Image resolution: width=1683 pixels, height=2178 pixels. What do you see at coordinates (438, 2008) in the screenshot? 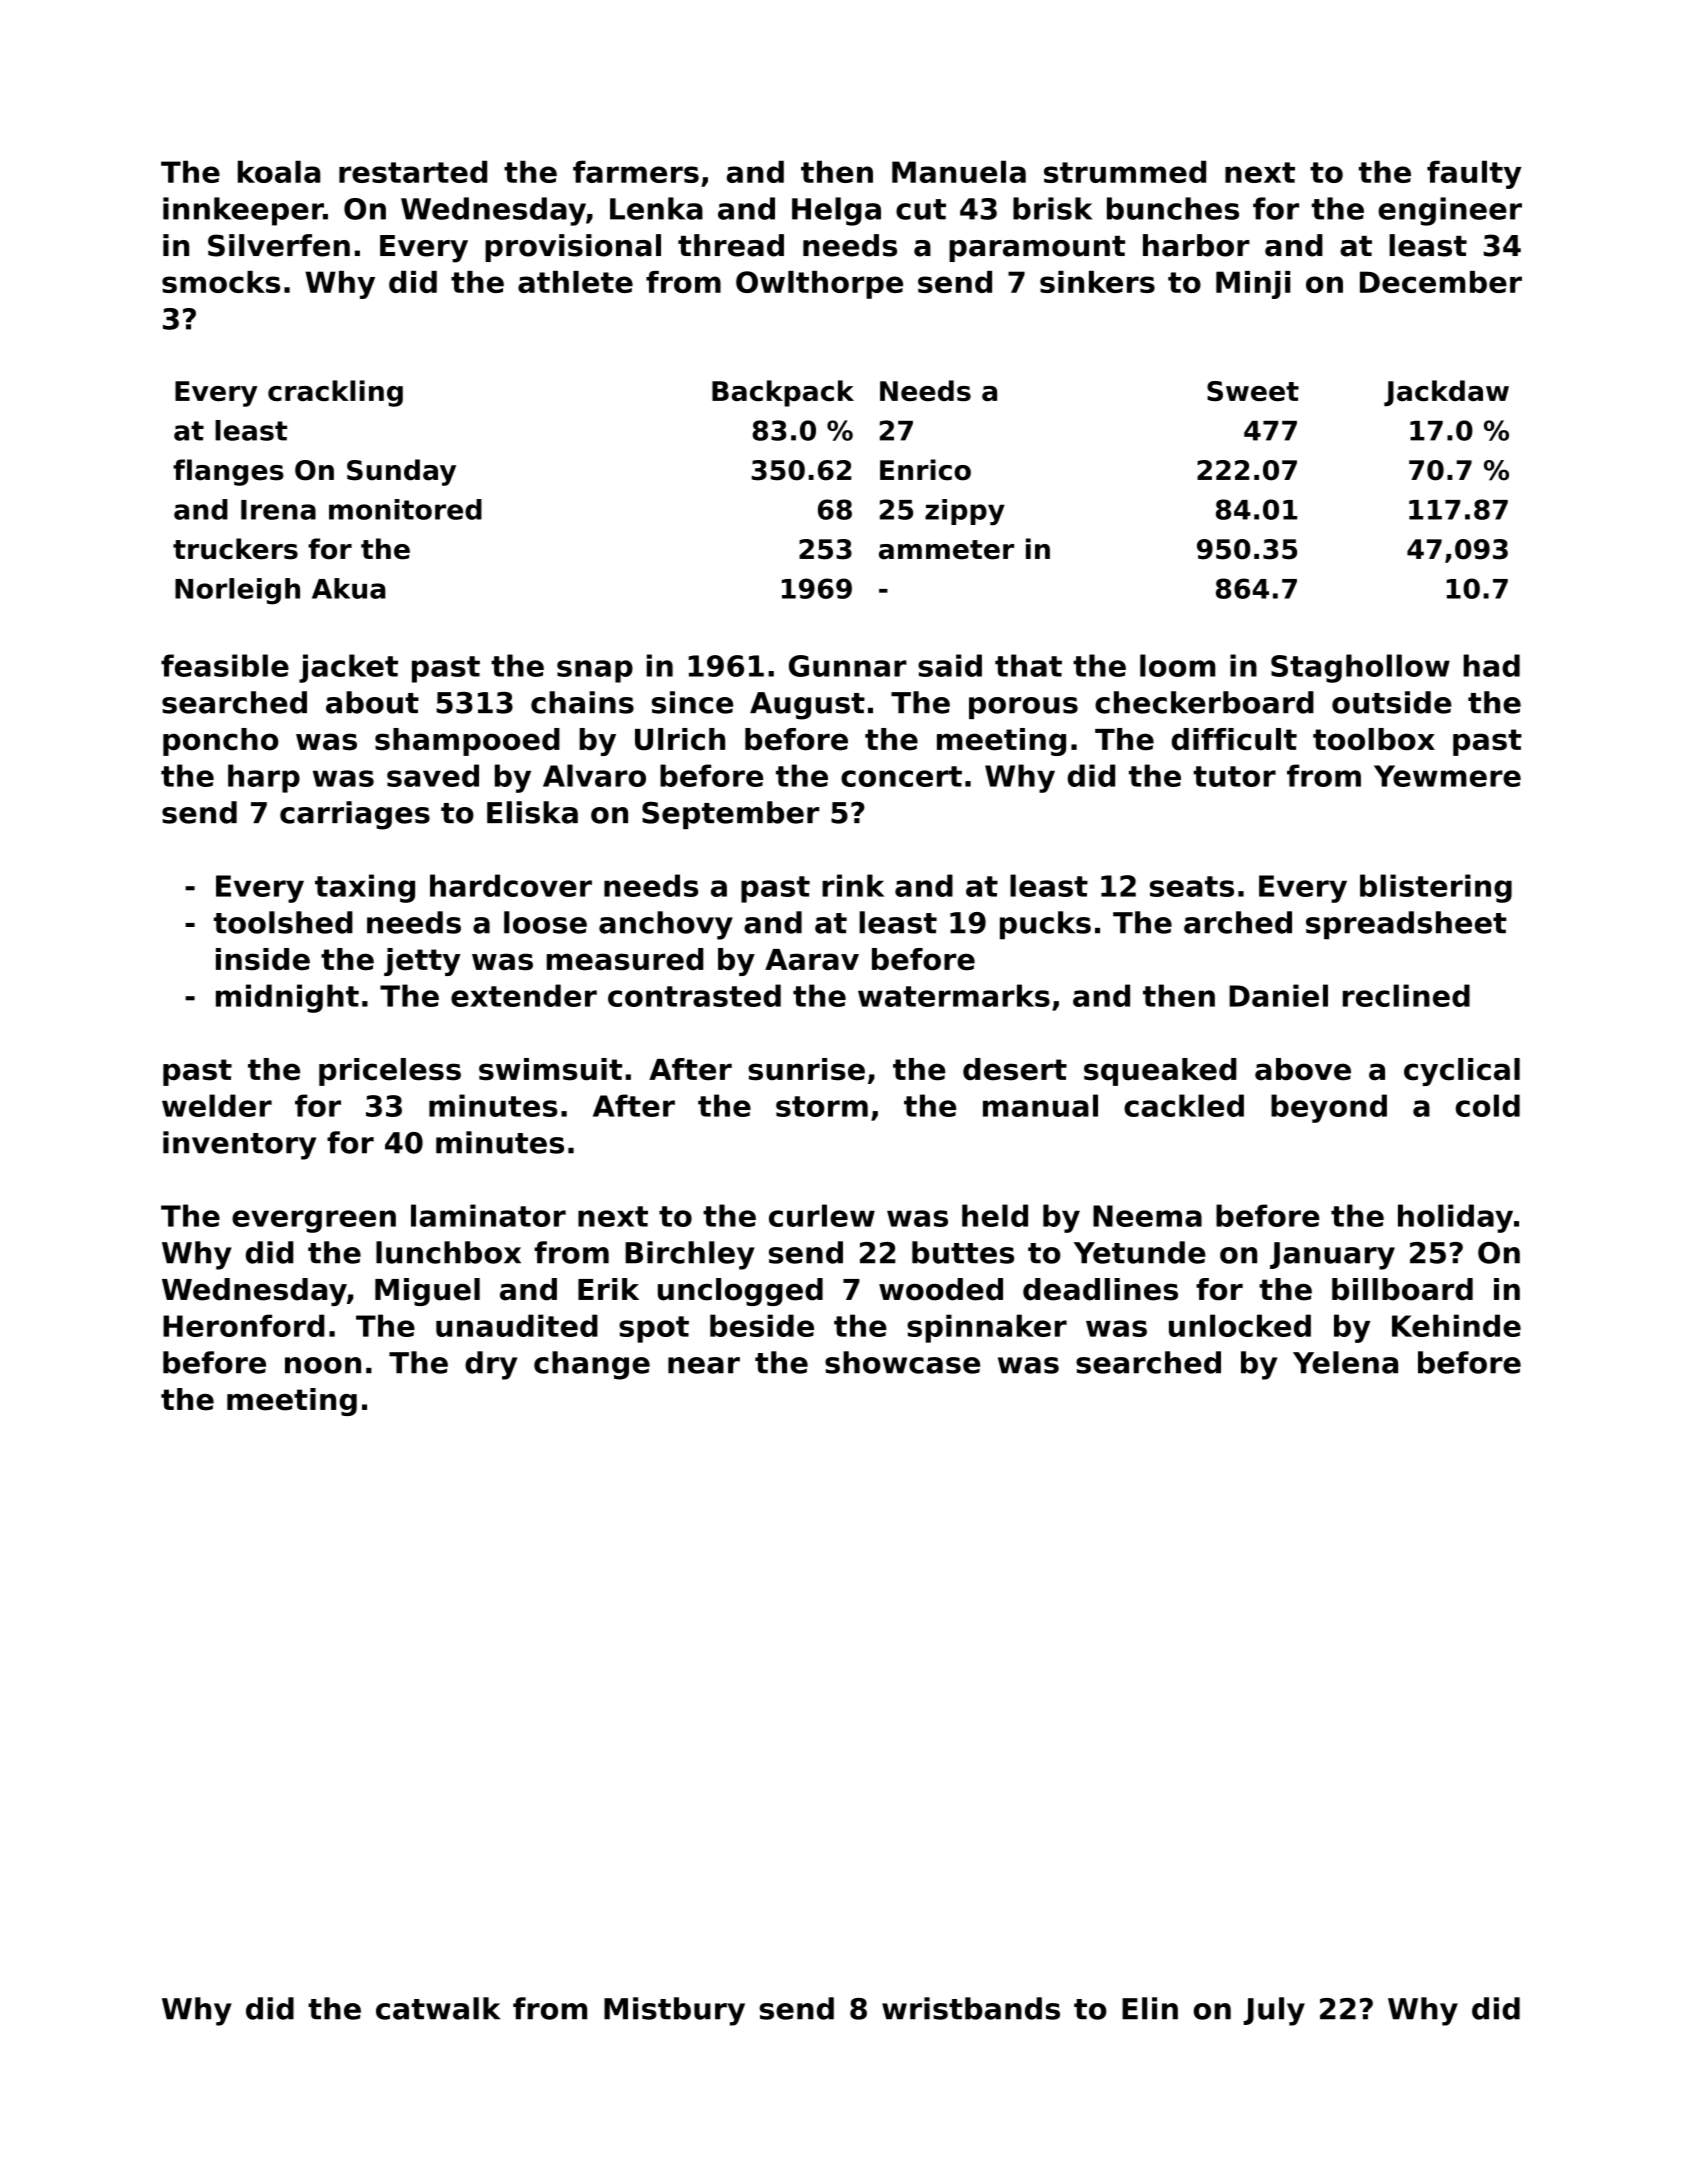
I see `catwalk` at bounding box center [438, 2008].
